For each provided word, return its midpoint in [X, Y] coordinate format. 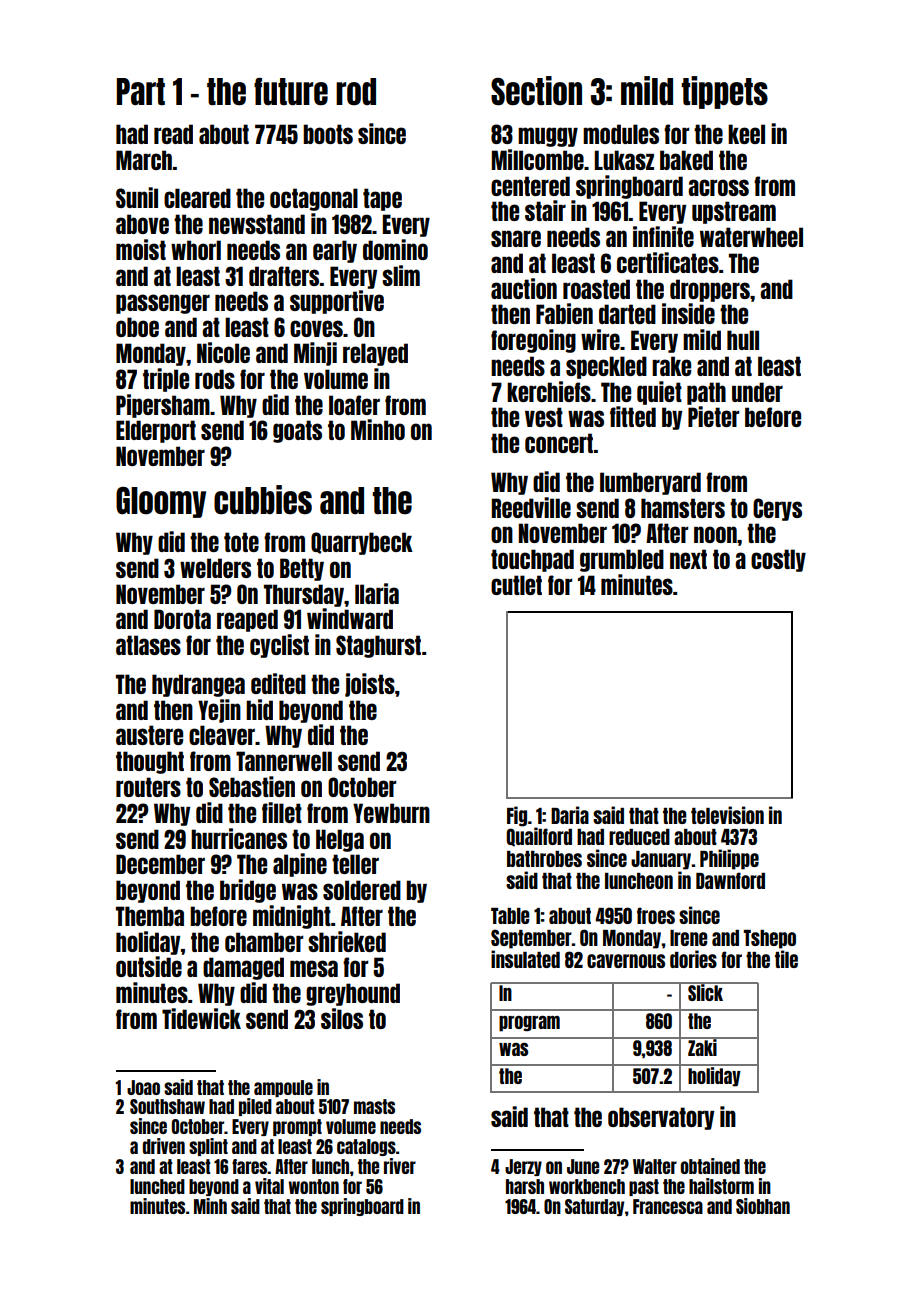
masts [374, 1106]
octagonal [314, 199]
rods [215, 379]
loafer [354, 405]
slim [401, 275]
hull [743, 340]
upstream [734, 212]
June [583, 1166]
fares [250, 1166]
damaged [243, 968]
